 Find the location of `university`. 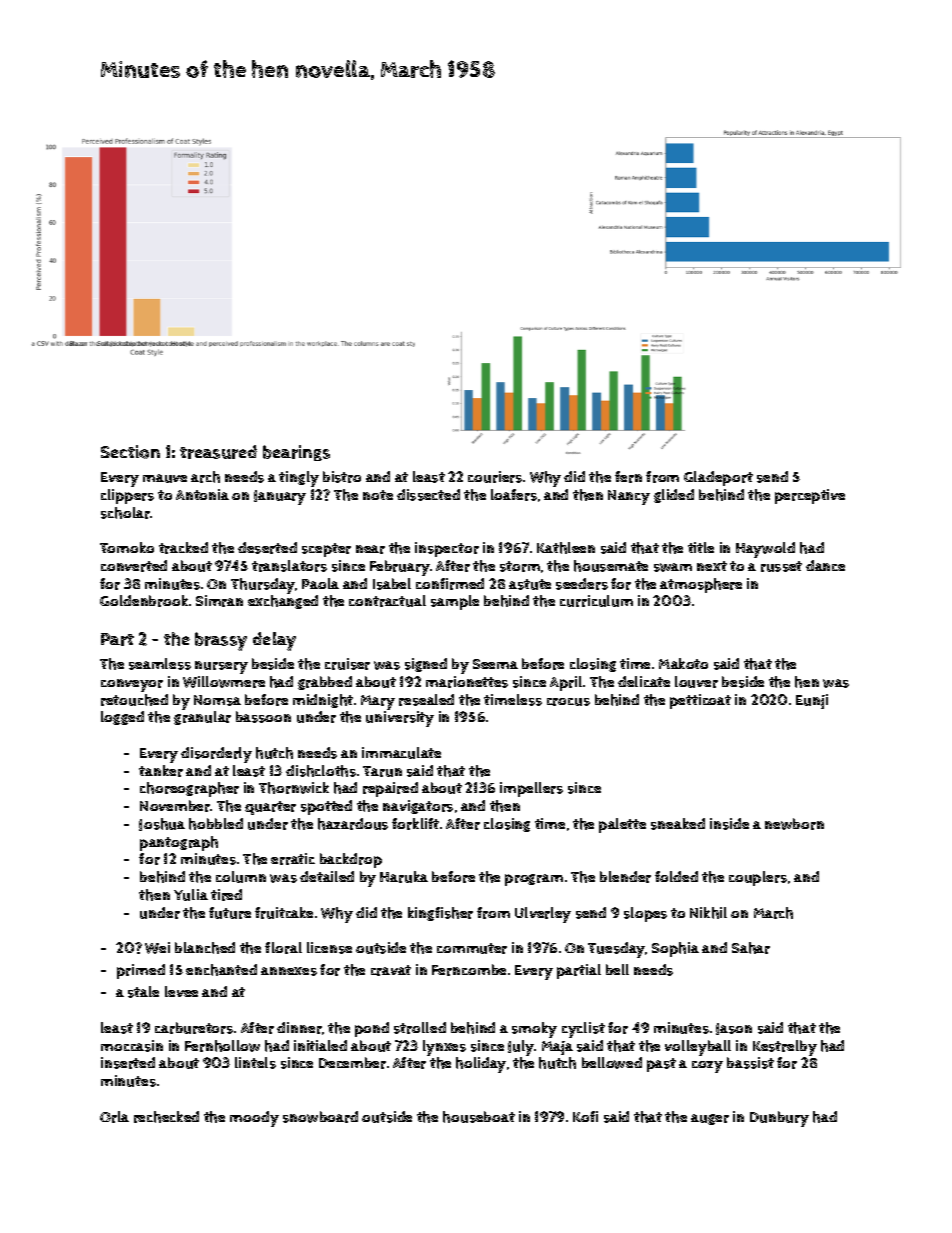

university is located at coordinates (400, 719).
